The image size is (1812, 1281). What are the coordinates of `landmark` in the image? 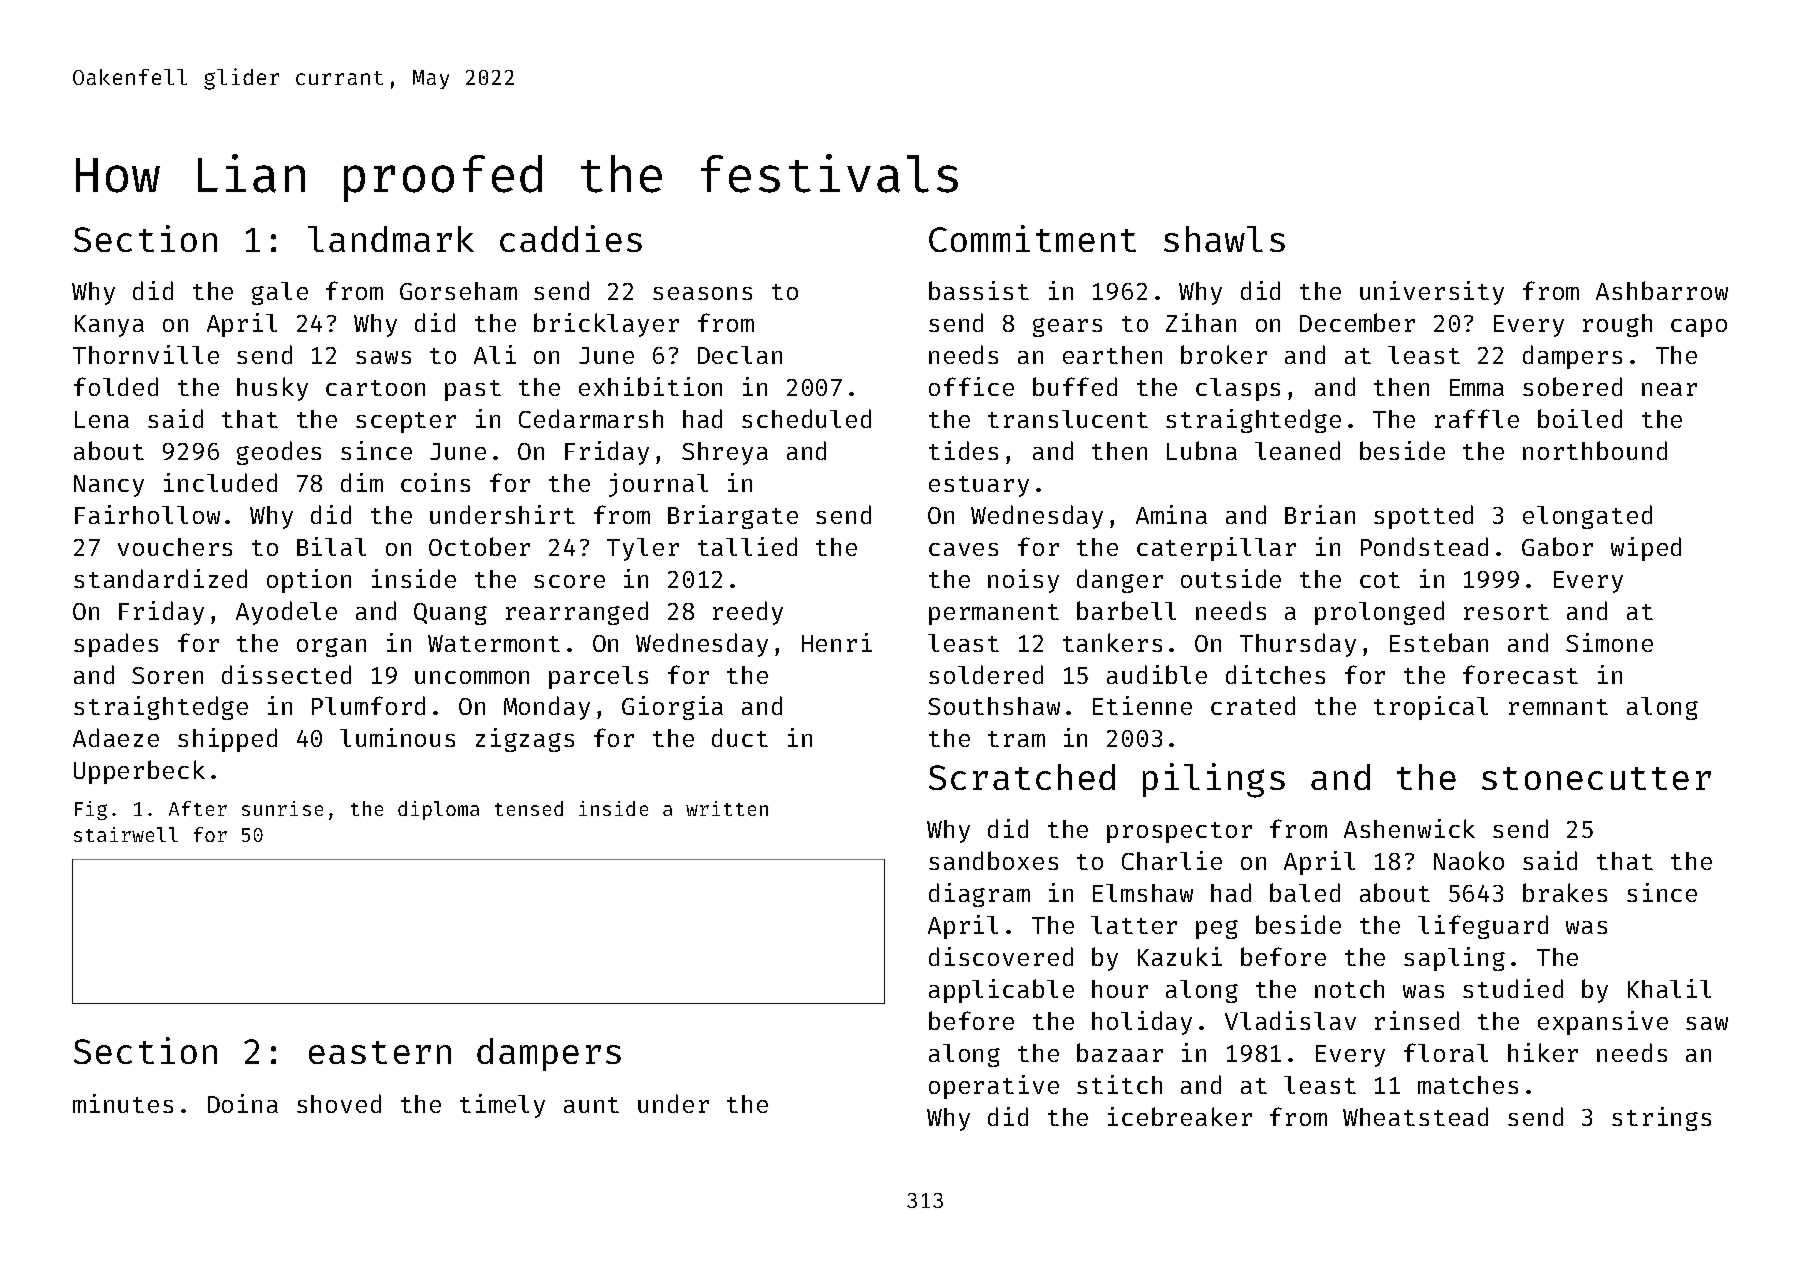 It's located at (391, 239).
